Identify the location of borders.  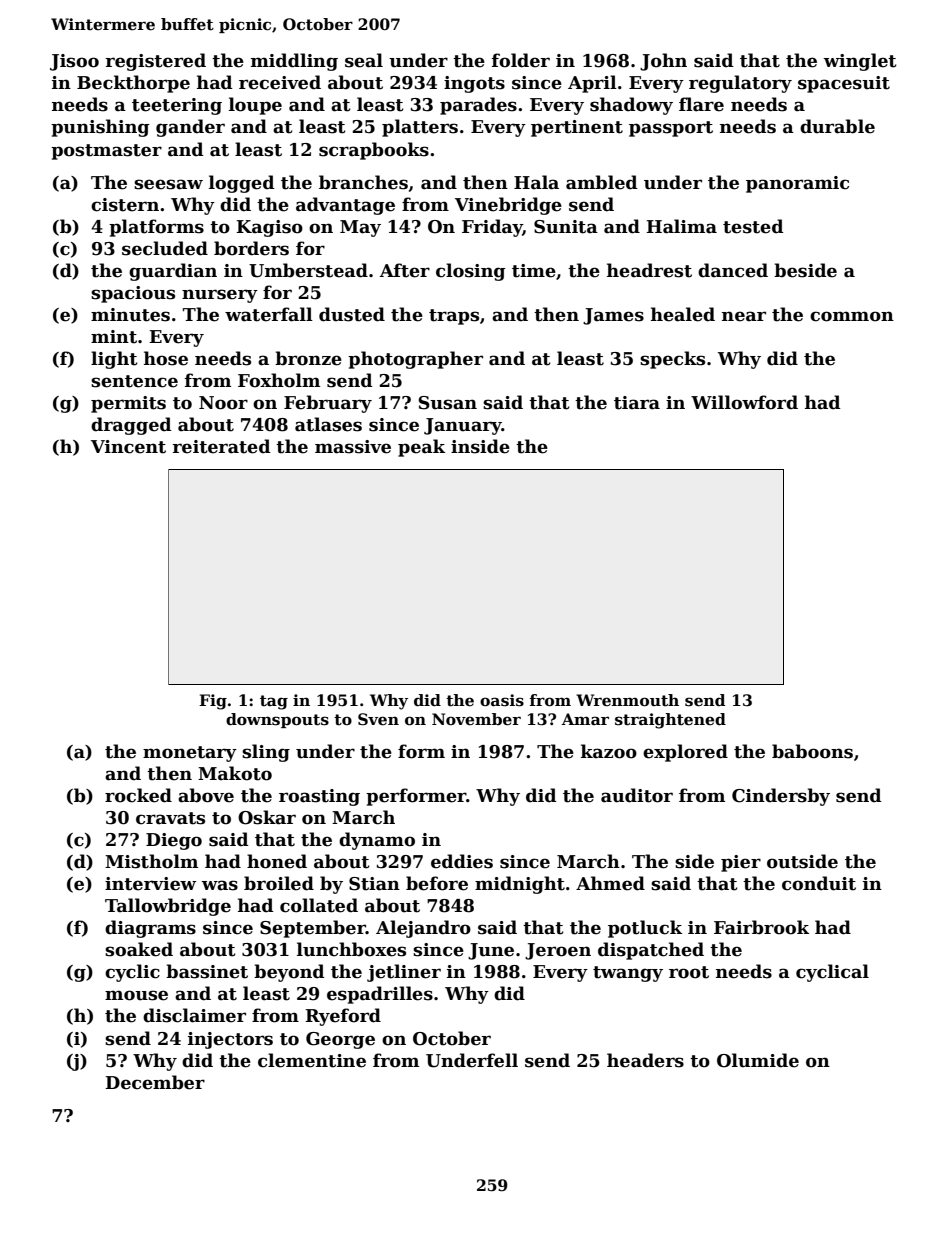
(251, 248).
